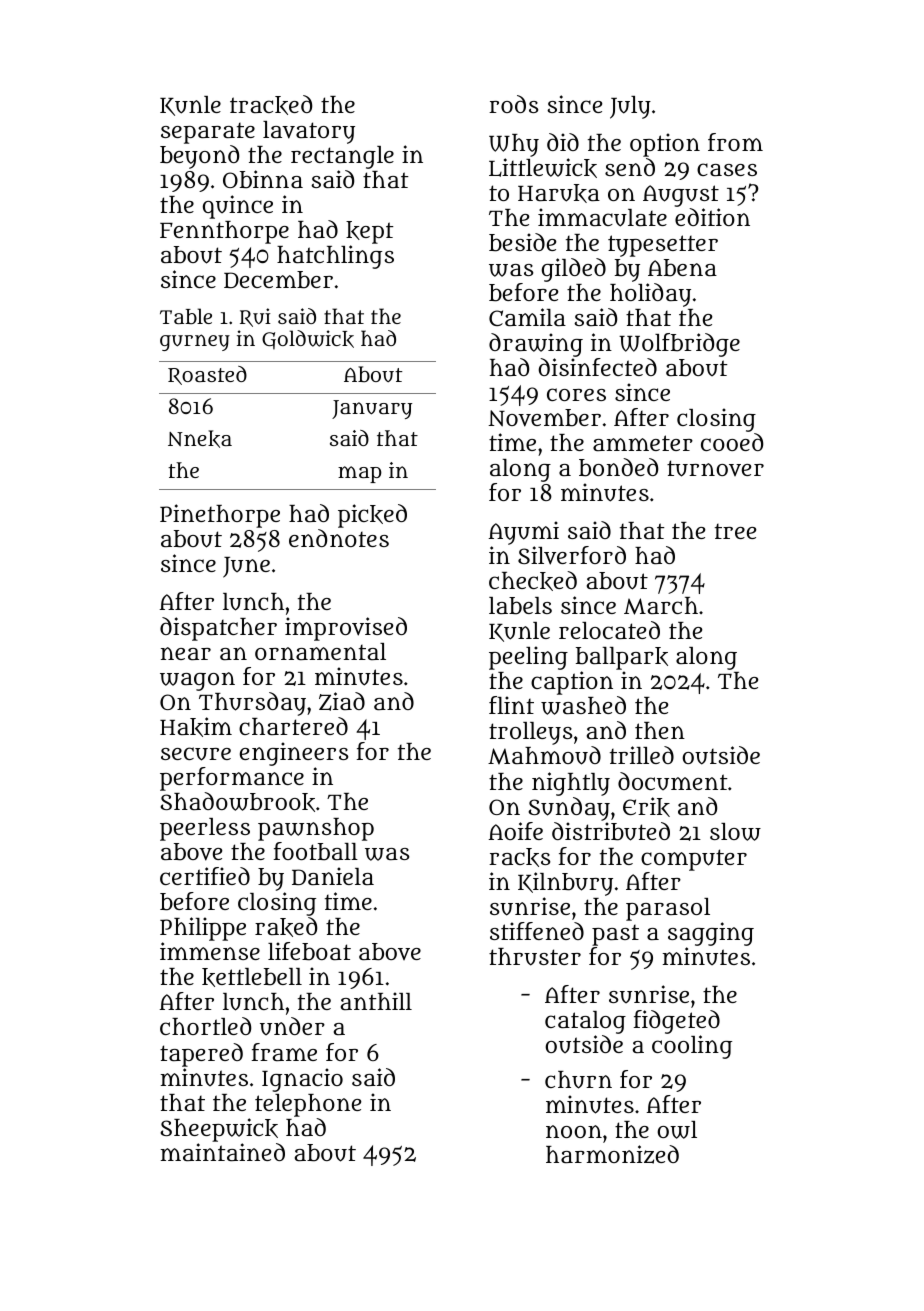  What do you see at coordinates (513, 104) in the image?
I see `rods` at bounding box center [513, 104].
